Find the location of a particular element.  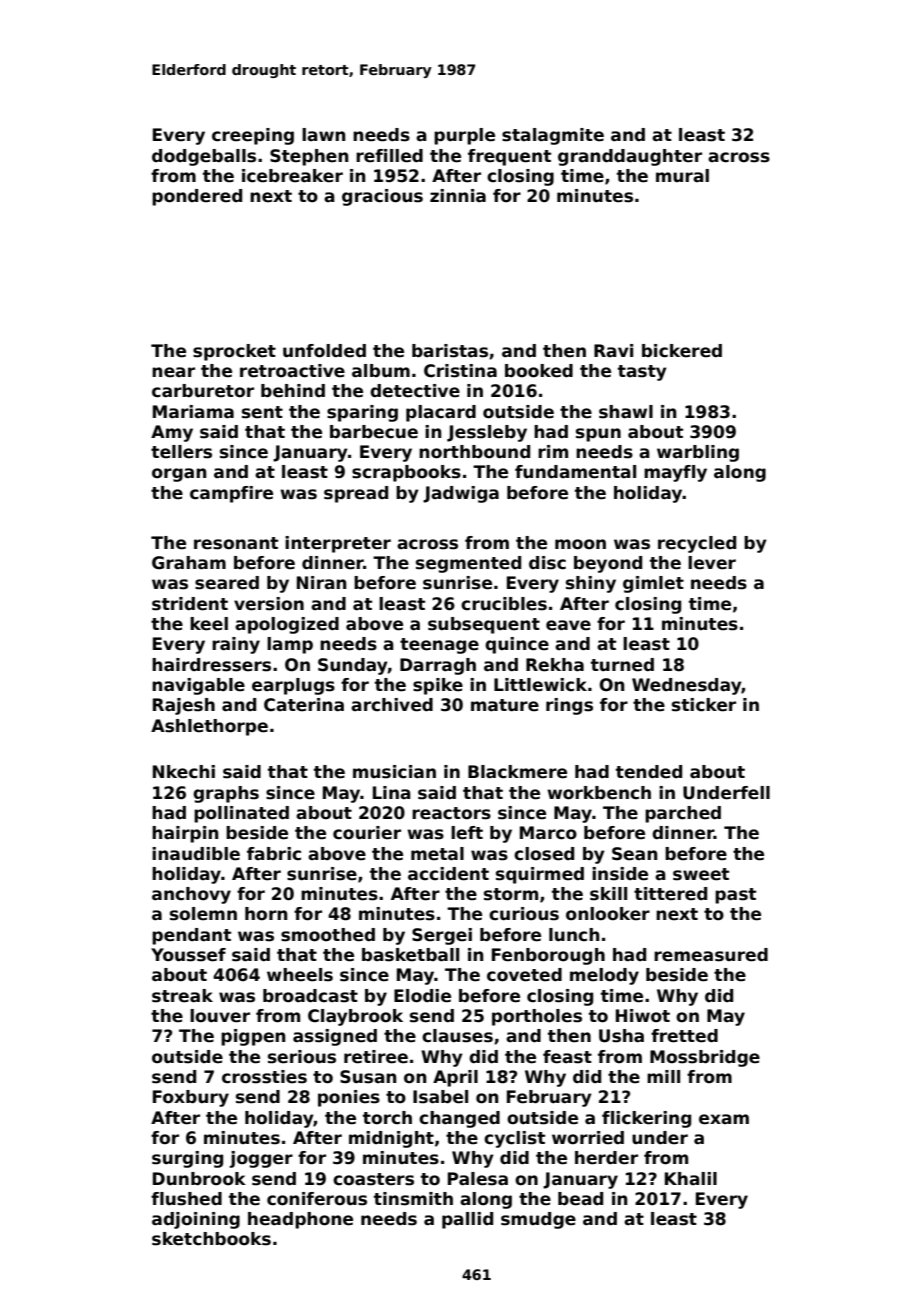

Foxbury is located at coordinates (191, 1098).
